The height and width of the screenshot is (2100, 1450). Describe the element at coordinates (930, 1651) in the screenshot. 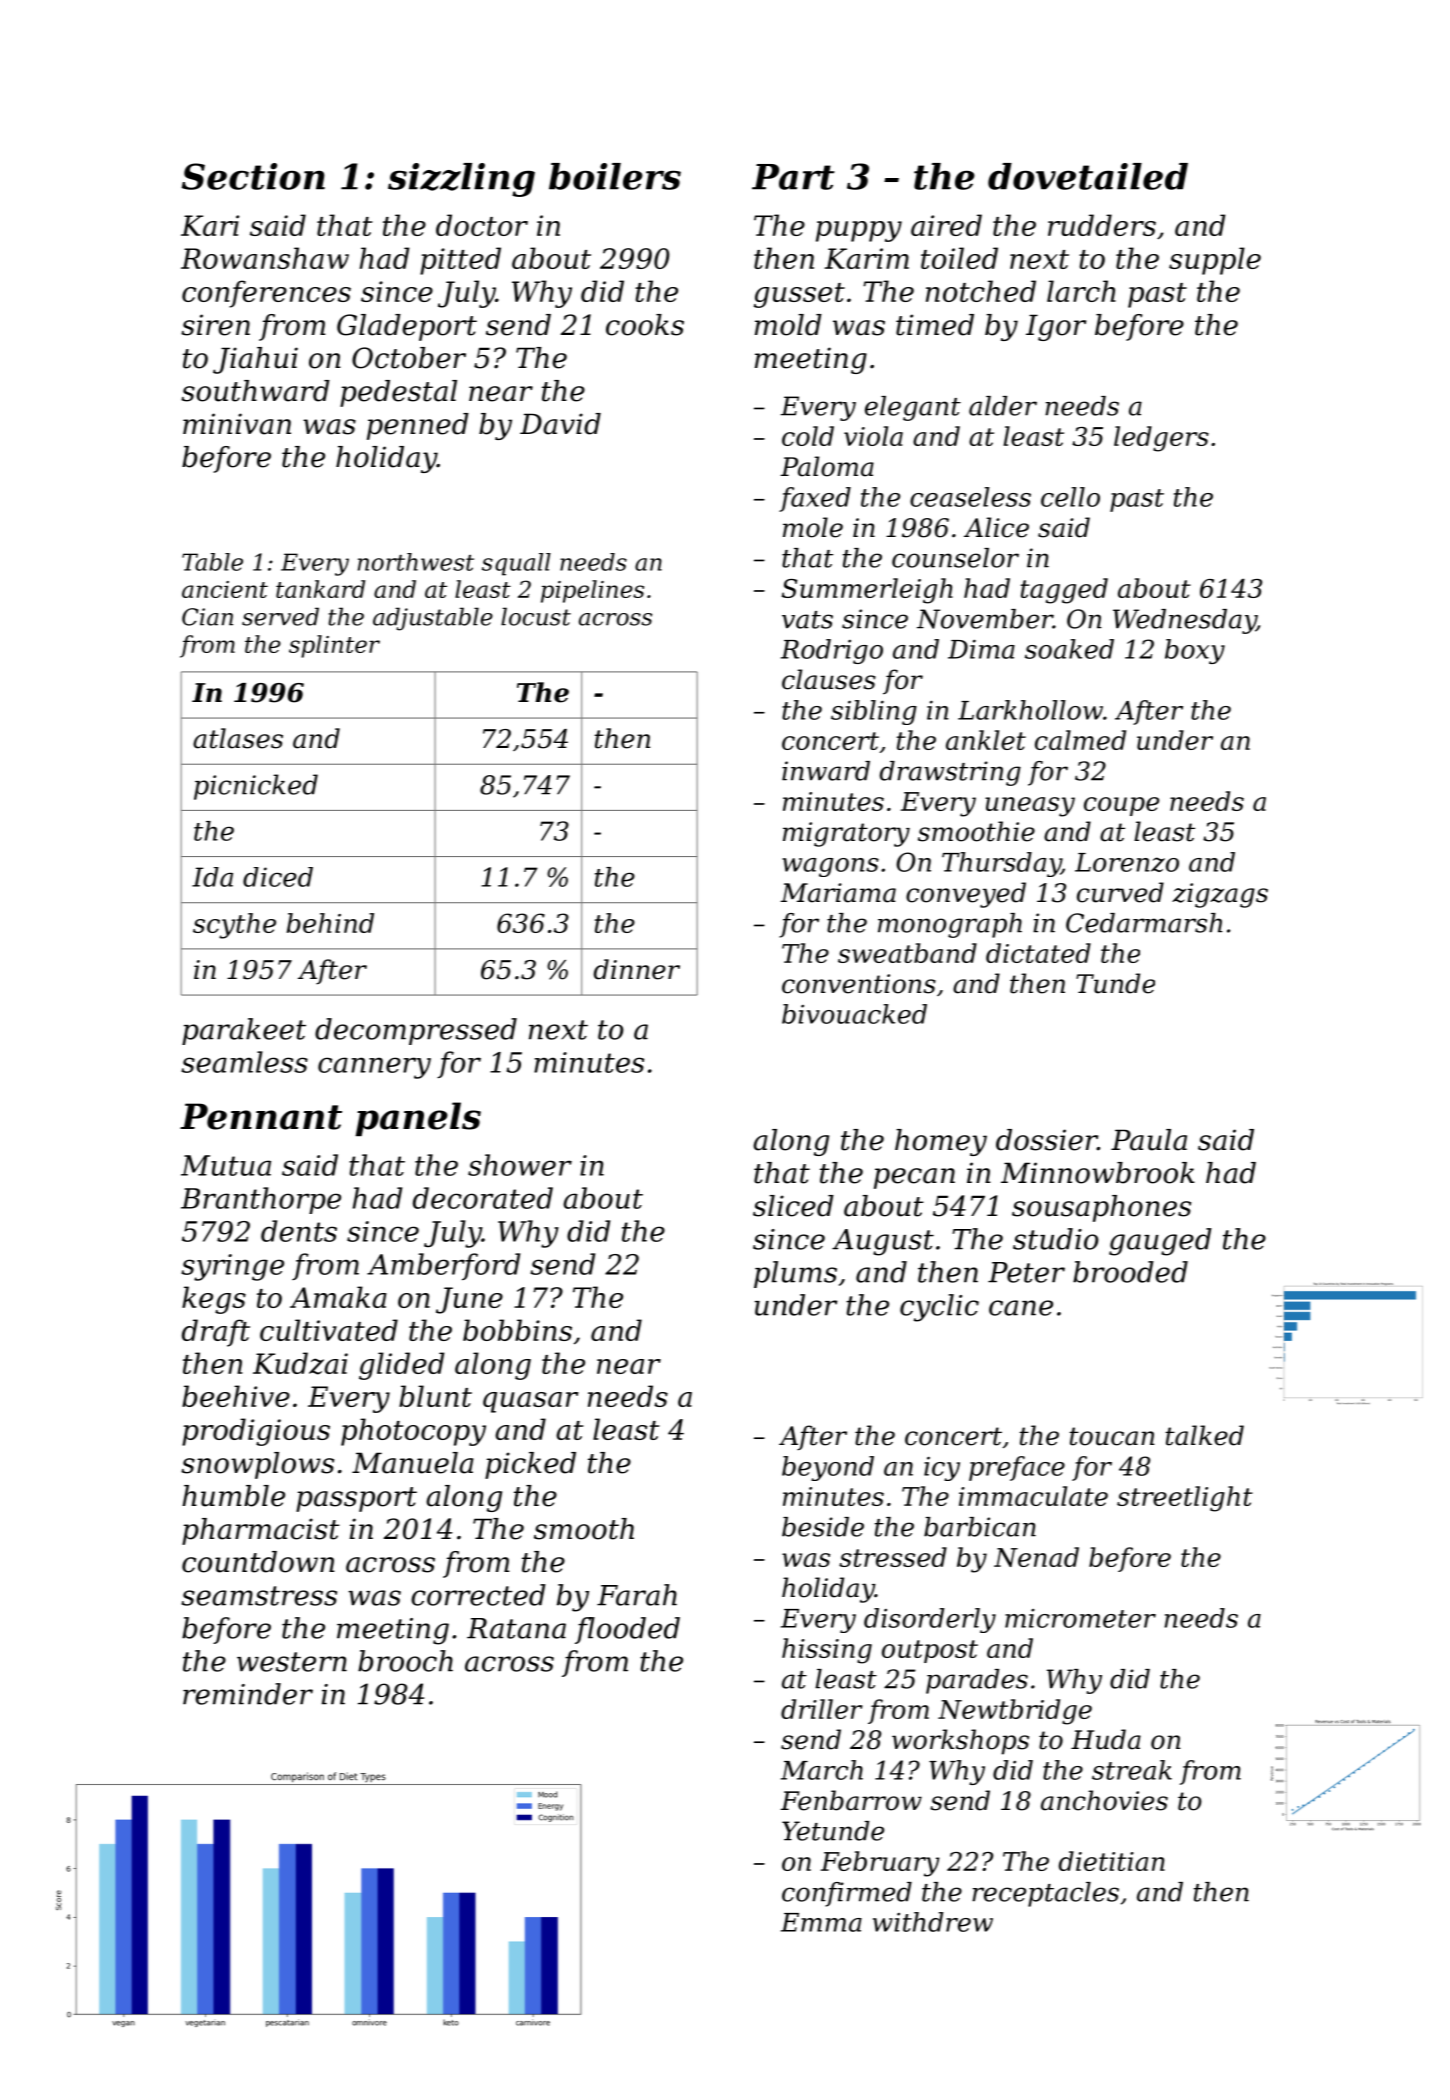

I see `outpost` at that location.
